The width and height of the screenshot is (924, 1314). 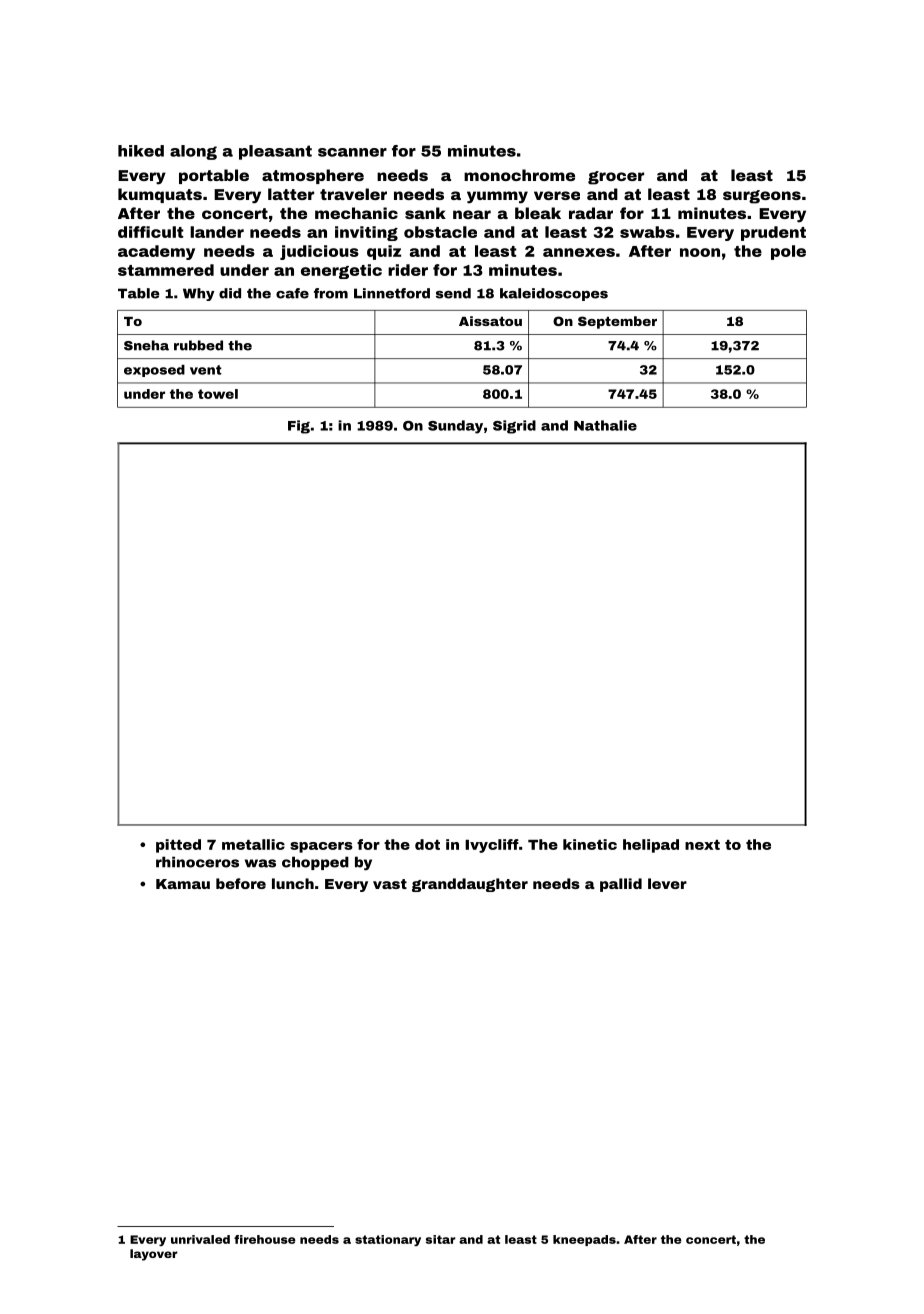 I want to click on towel, so click(x=218, y=394).
